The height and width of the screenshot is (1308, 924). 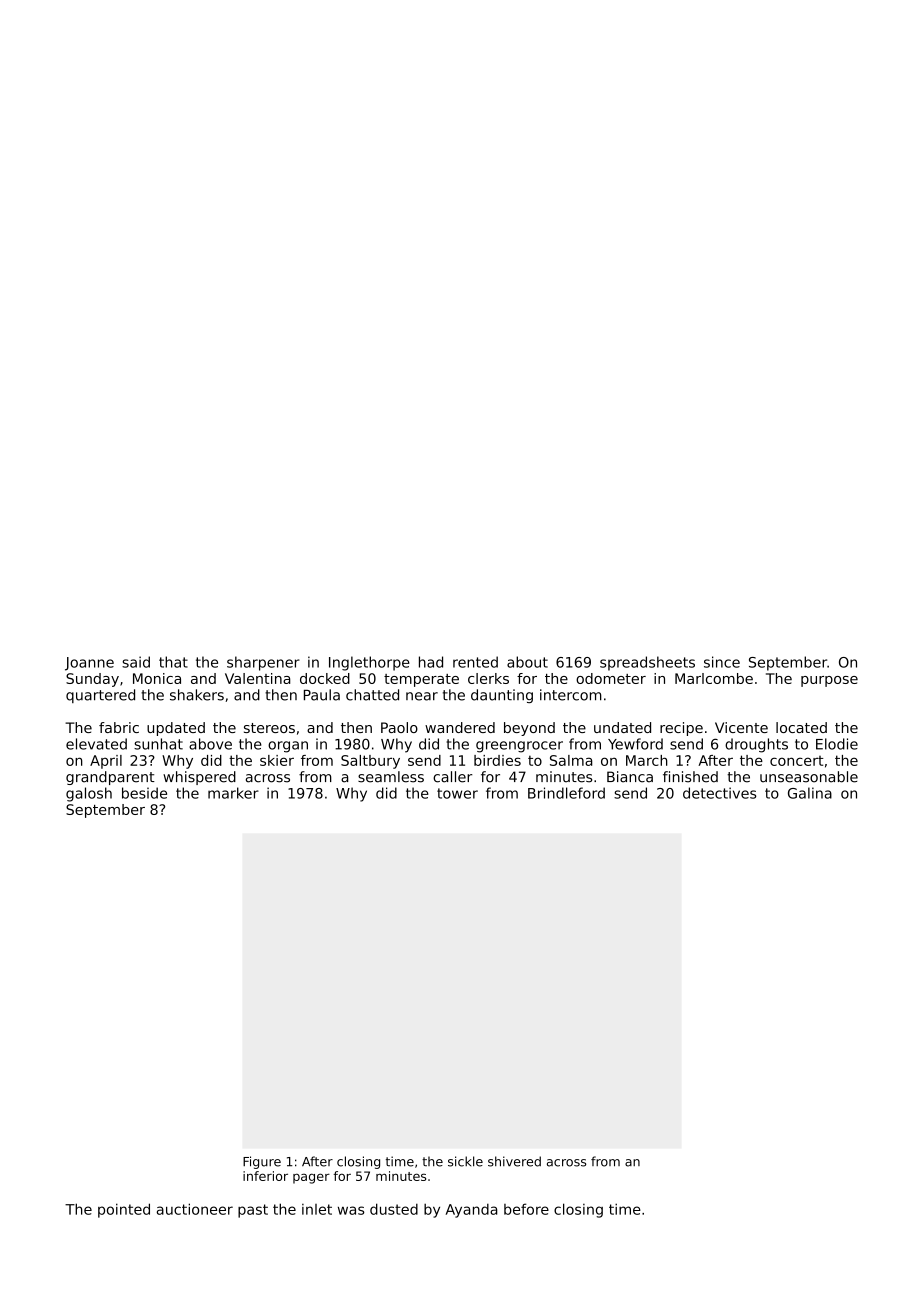 What do you see at coordinates (457, 793) in the screenshot?
I see `tower` at bounding box center [457, 793].
